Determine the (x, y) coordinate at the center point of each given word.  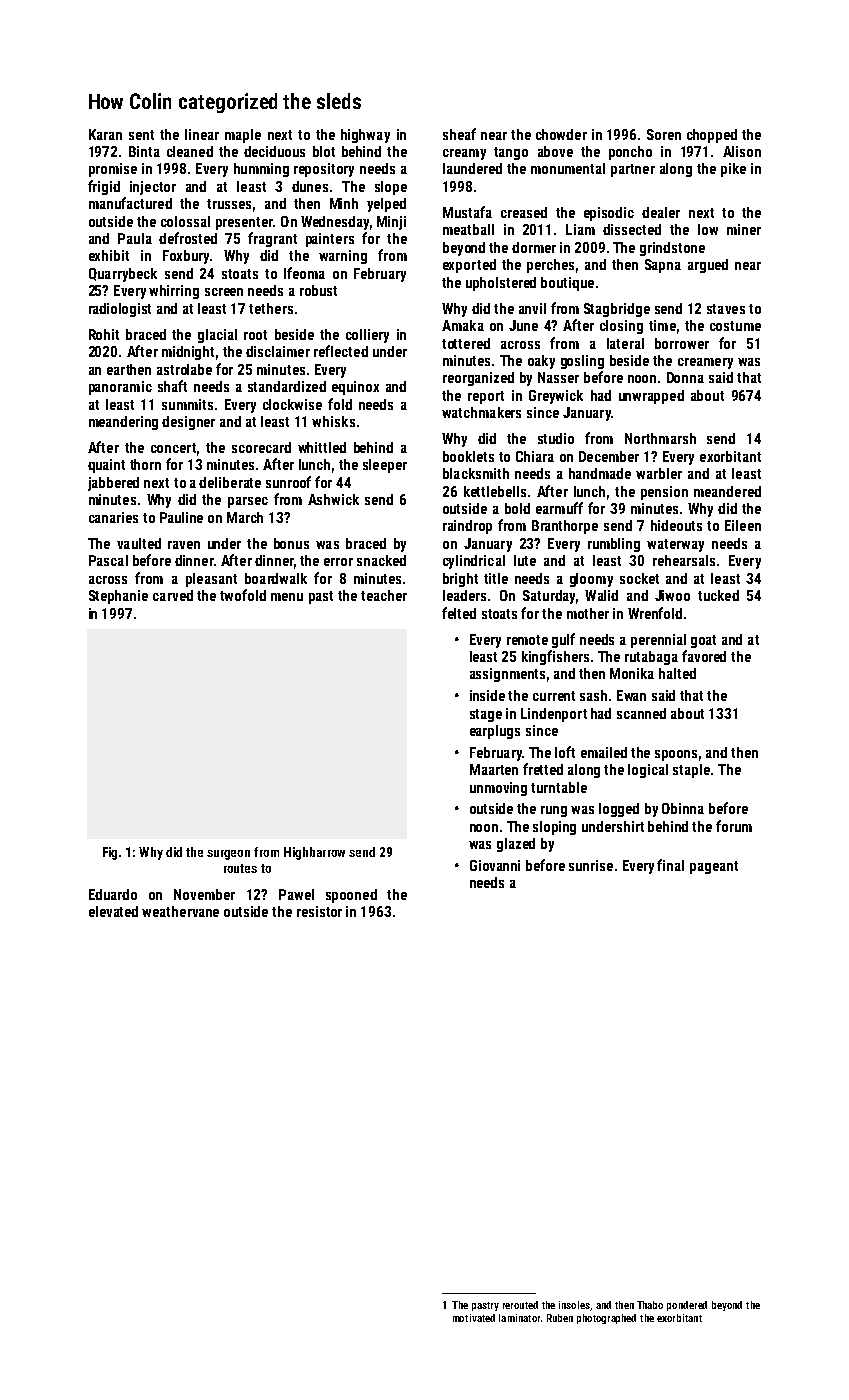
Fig (110, 853)
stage (486, 715)
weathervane (180, 911)
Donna (685, 377)
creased (524, 212)
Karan (105, 134)
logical (648, 771)
